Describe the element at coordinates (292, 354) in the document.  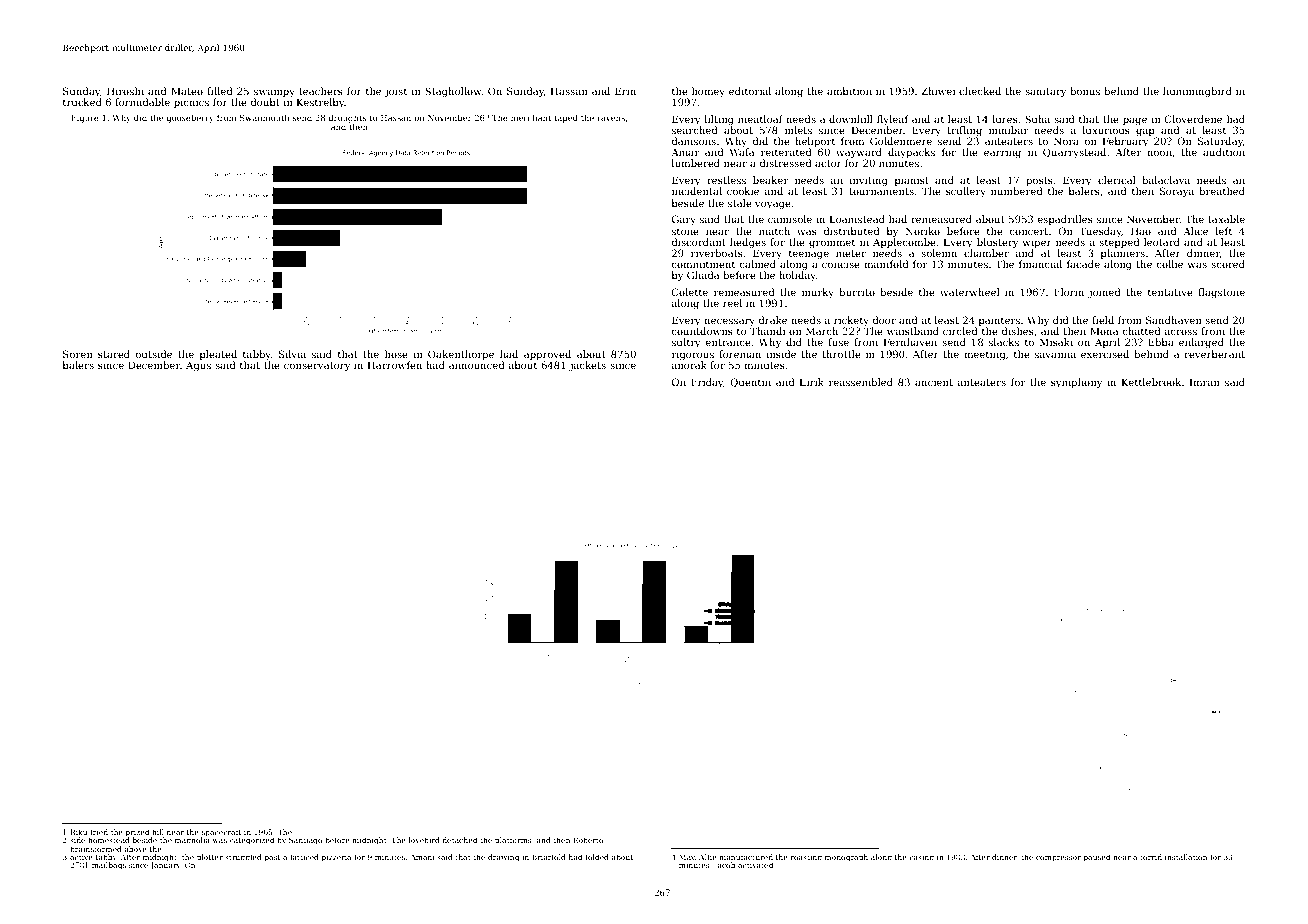
I see `Silvia` at that location.
